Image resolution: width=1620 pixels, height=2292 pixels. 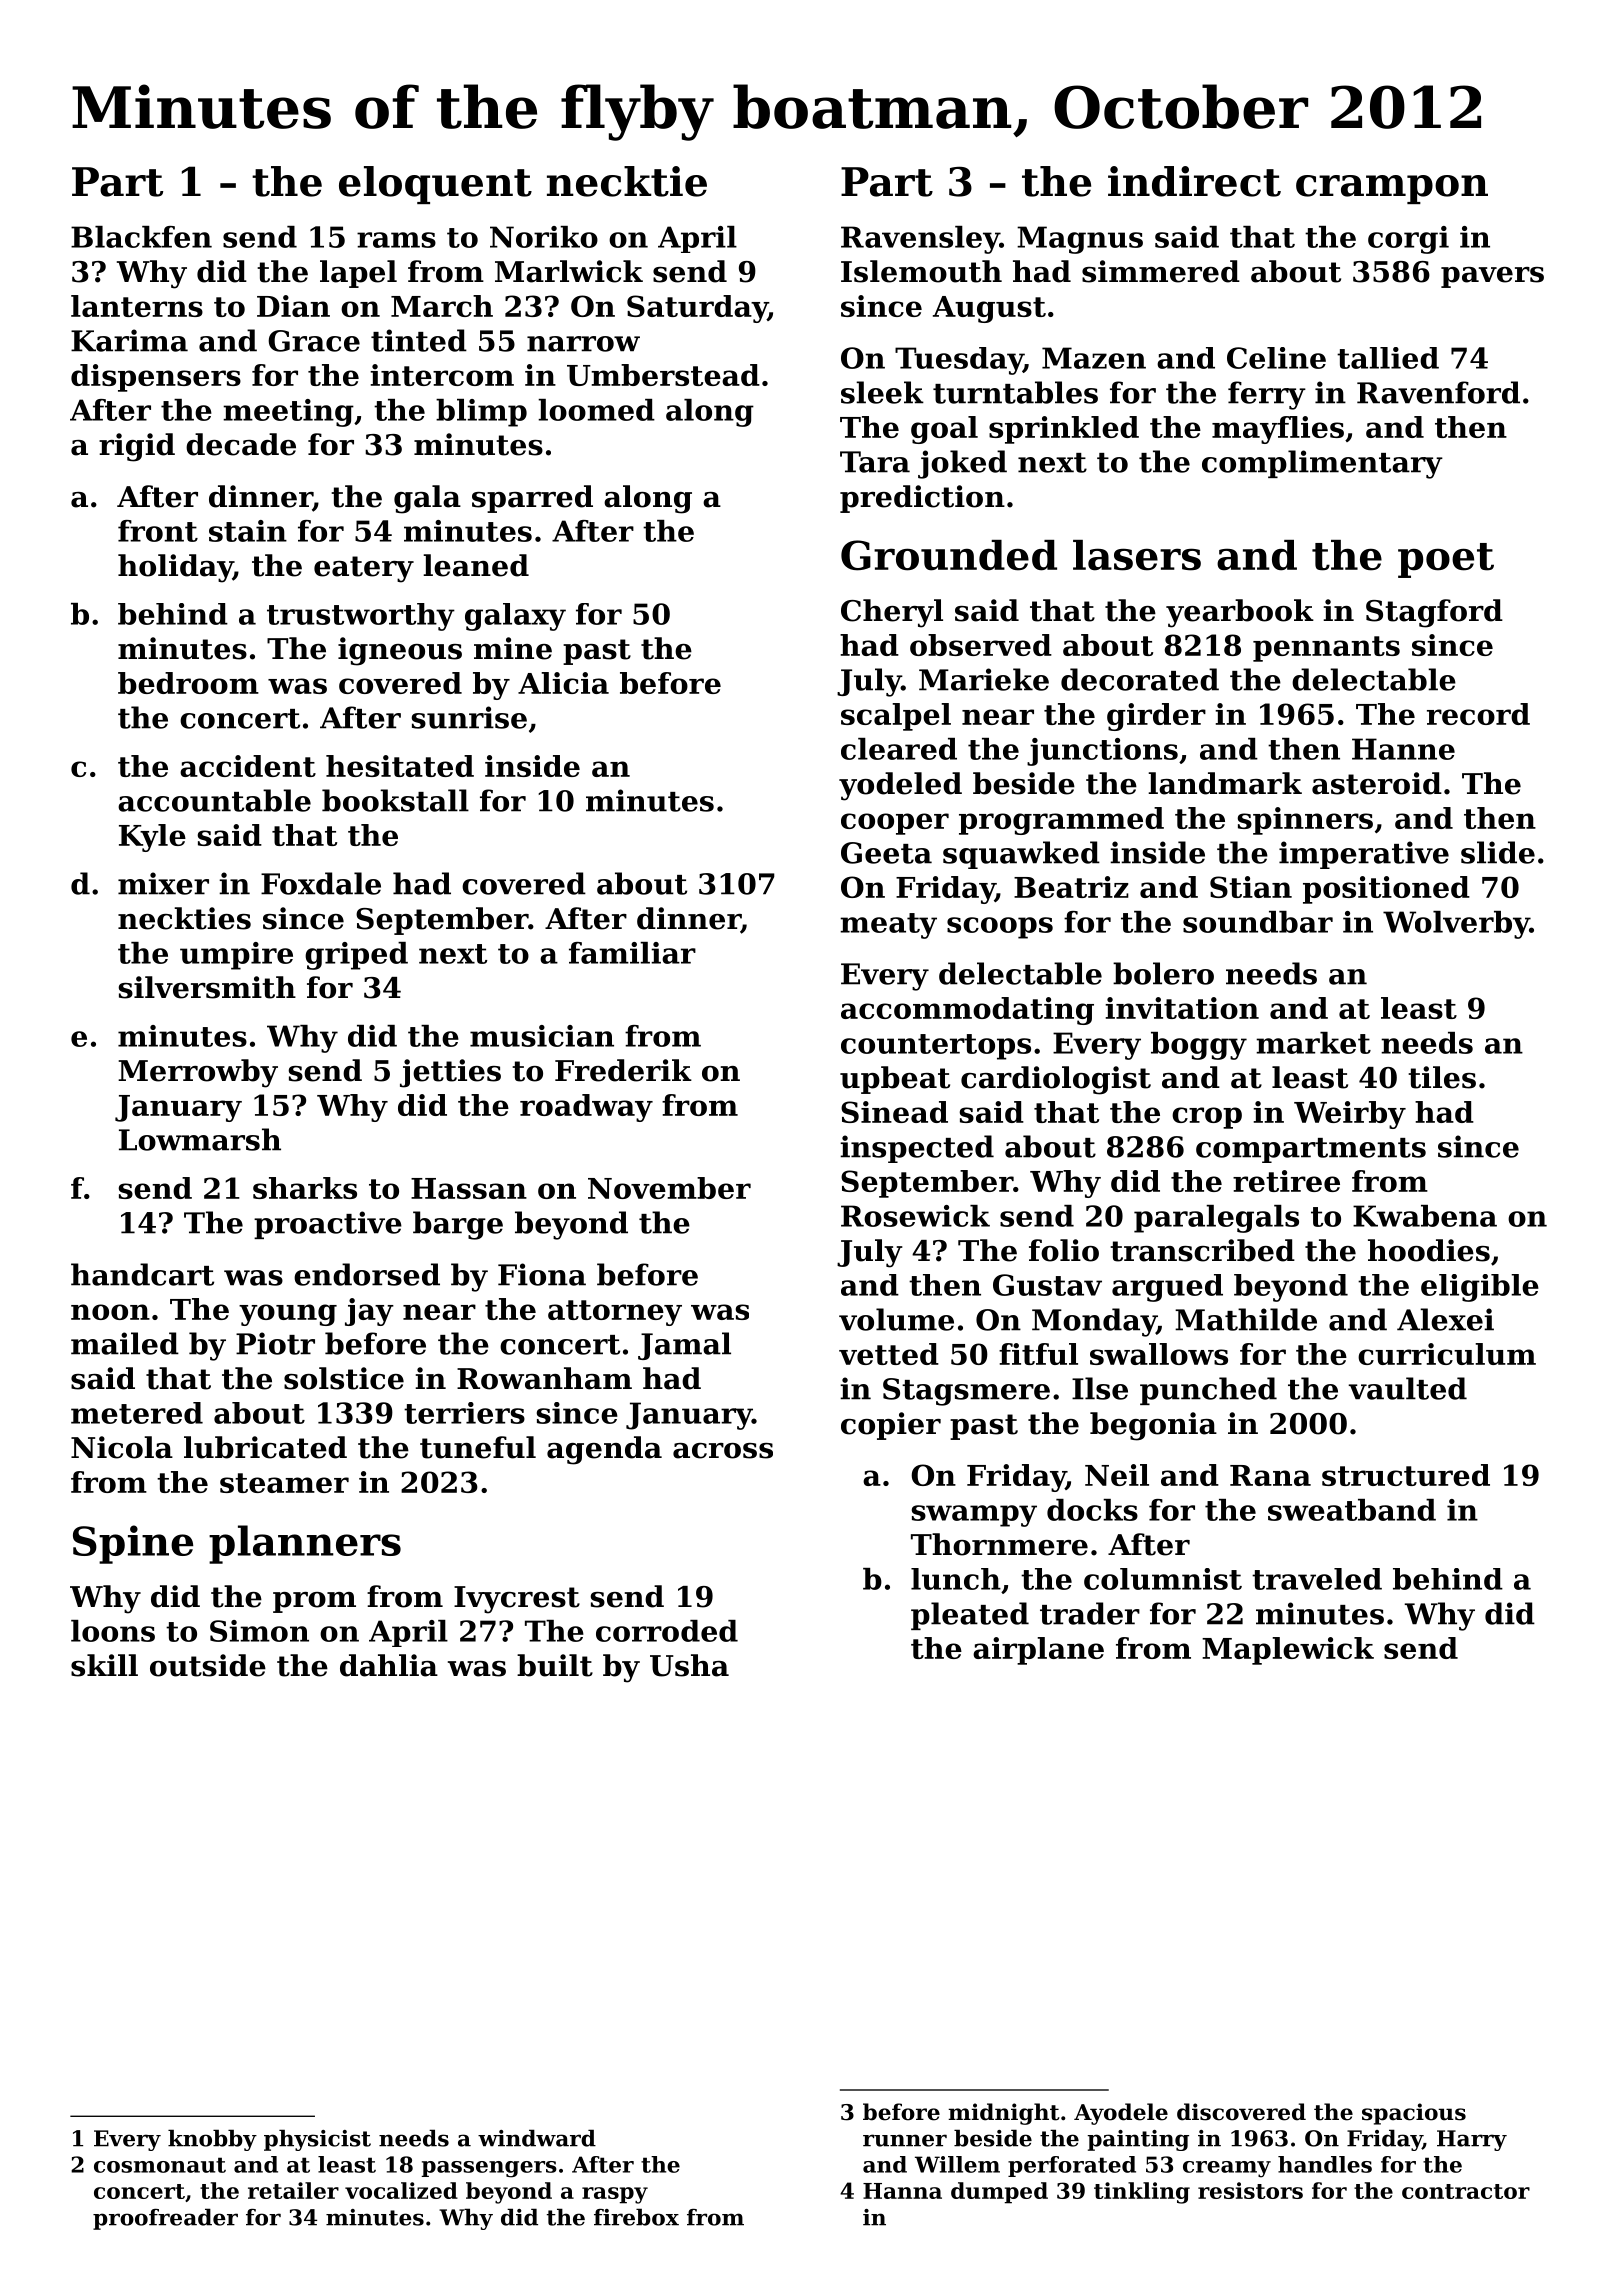 I want to click on knobby, so click(x=212, y=2140).
